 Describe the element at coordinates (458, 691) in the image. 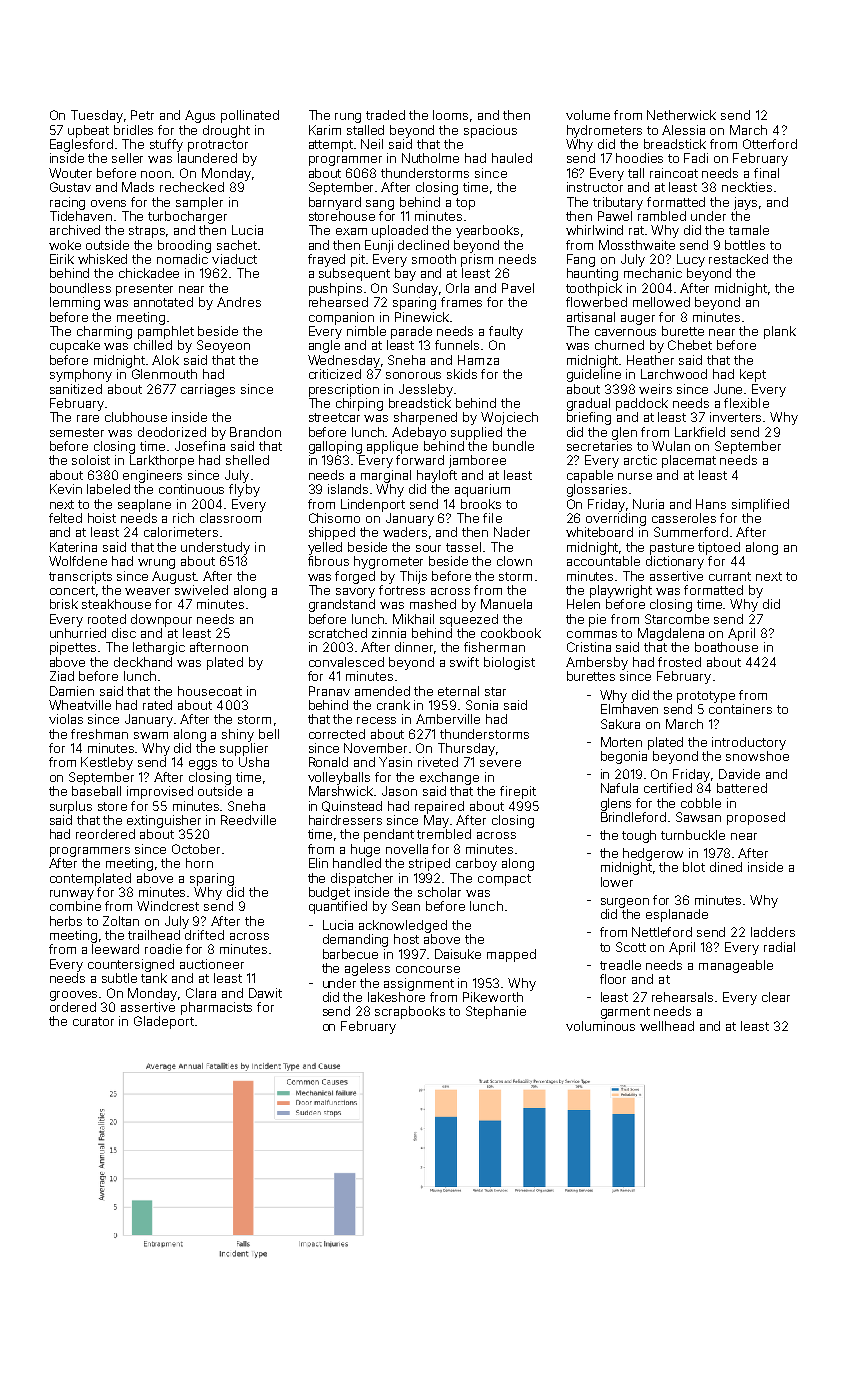

I see `eternal` at that location.
